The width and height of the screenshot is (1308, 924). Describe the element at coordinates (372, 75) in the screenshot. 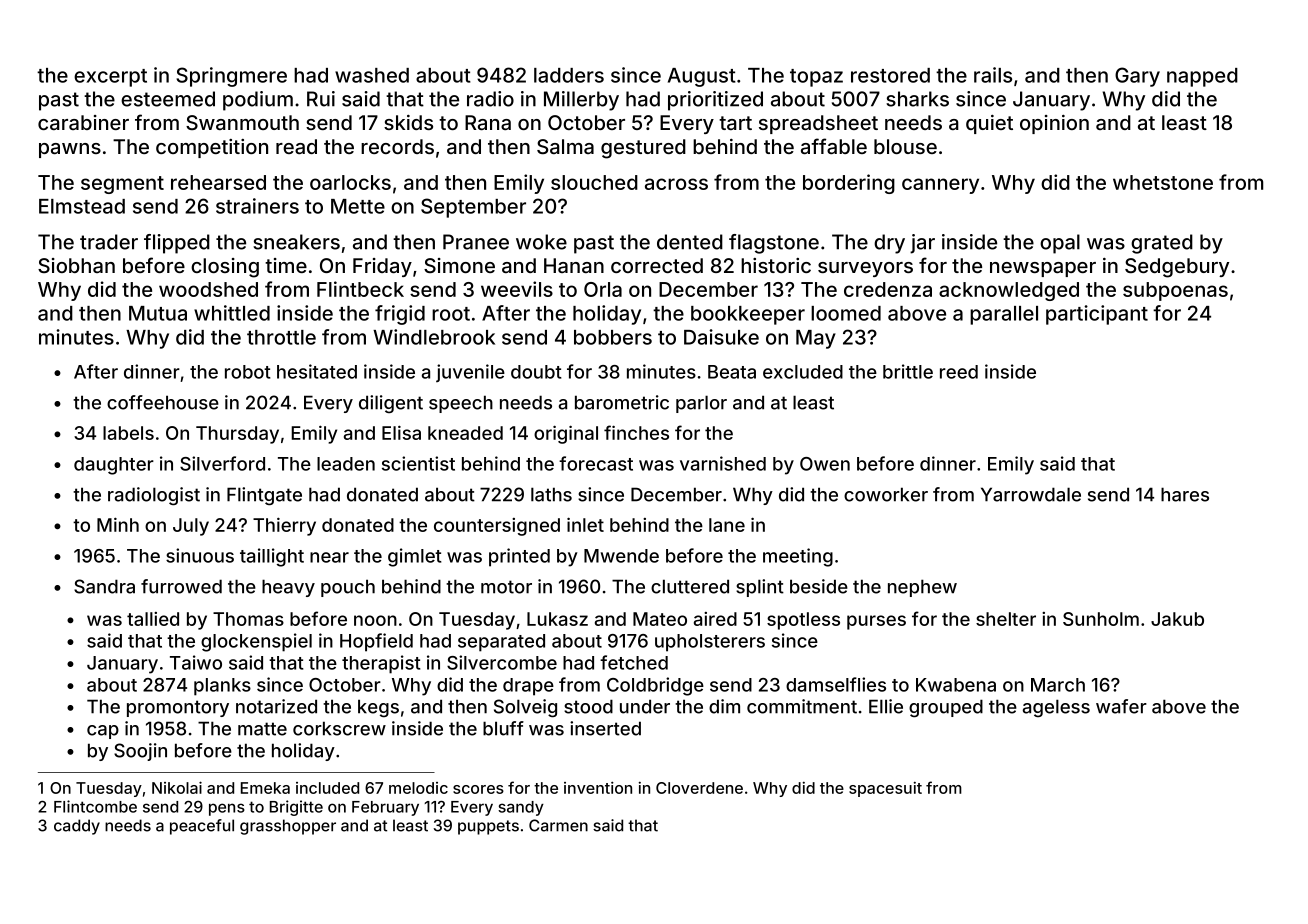

I see `washed` at that location.
